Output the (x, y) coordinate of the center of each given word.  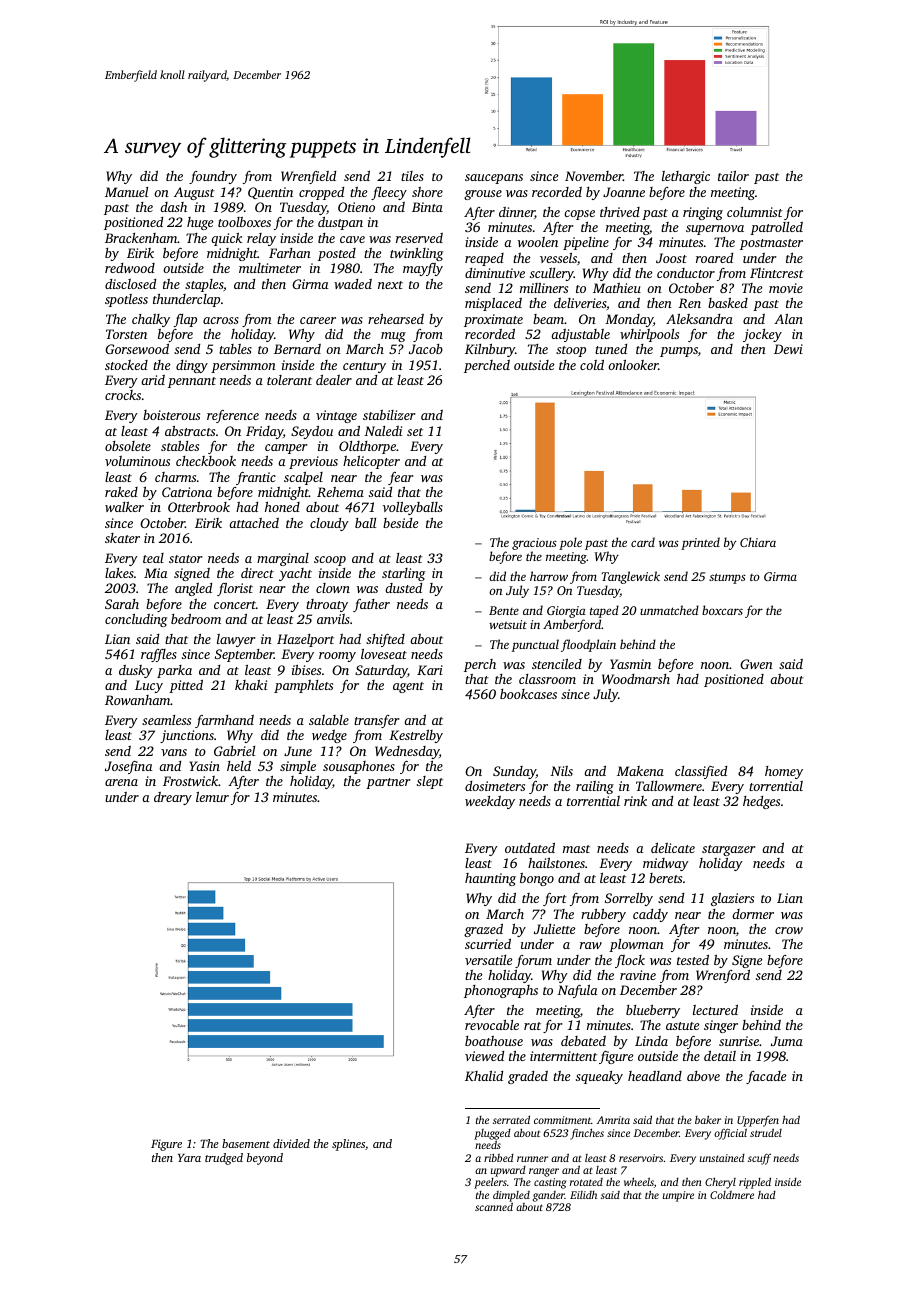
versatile (488, 960)
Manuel (126, 192)
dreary (173, 798)
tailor (733, 176)
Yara (189, 1158)
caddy (650, 915)
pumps (679, 352)
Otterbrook (199, 507)
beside (400, 523)
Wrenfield (308, 177)
